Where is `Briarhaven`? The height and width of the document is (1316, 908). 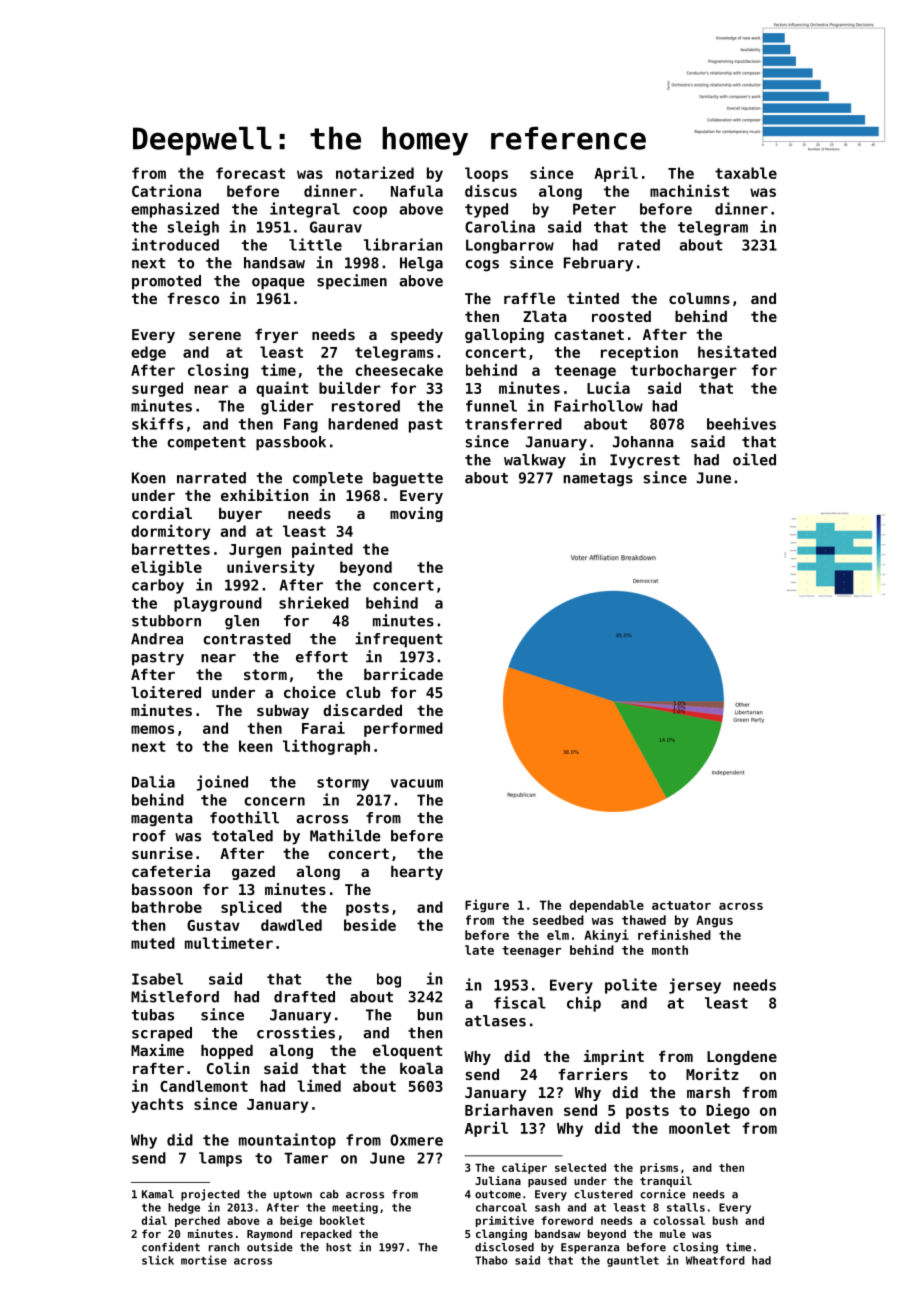 Briarhaven is located at coordinates (509, 1109).
